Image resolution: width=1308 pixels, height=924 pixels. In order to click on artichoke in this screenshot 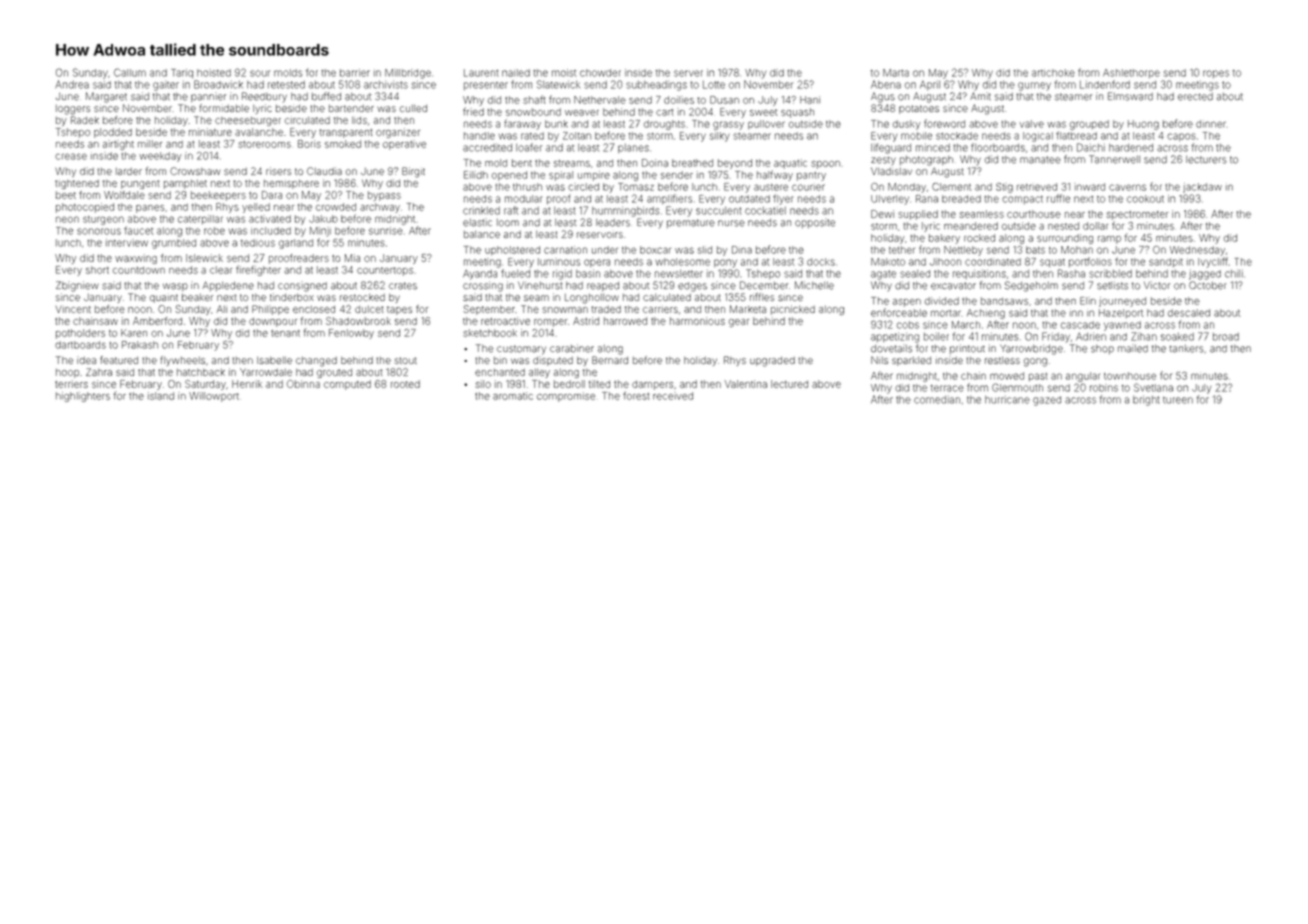, I will do `click(1053, 73)`.
